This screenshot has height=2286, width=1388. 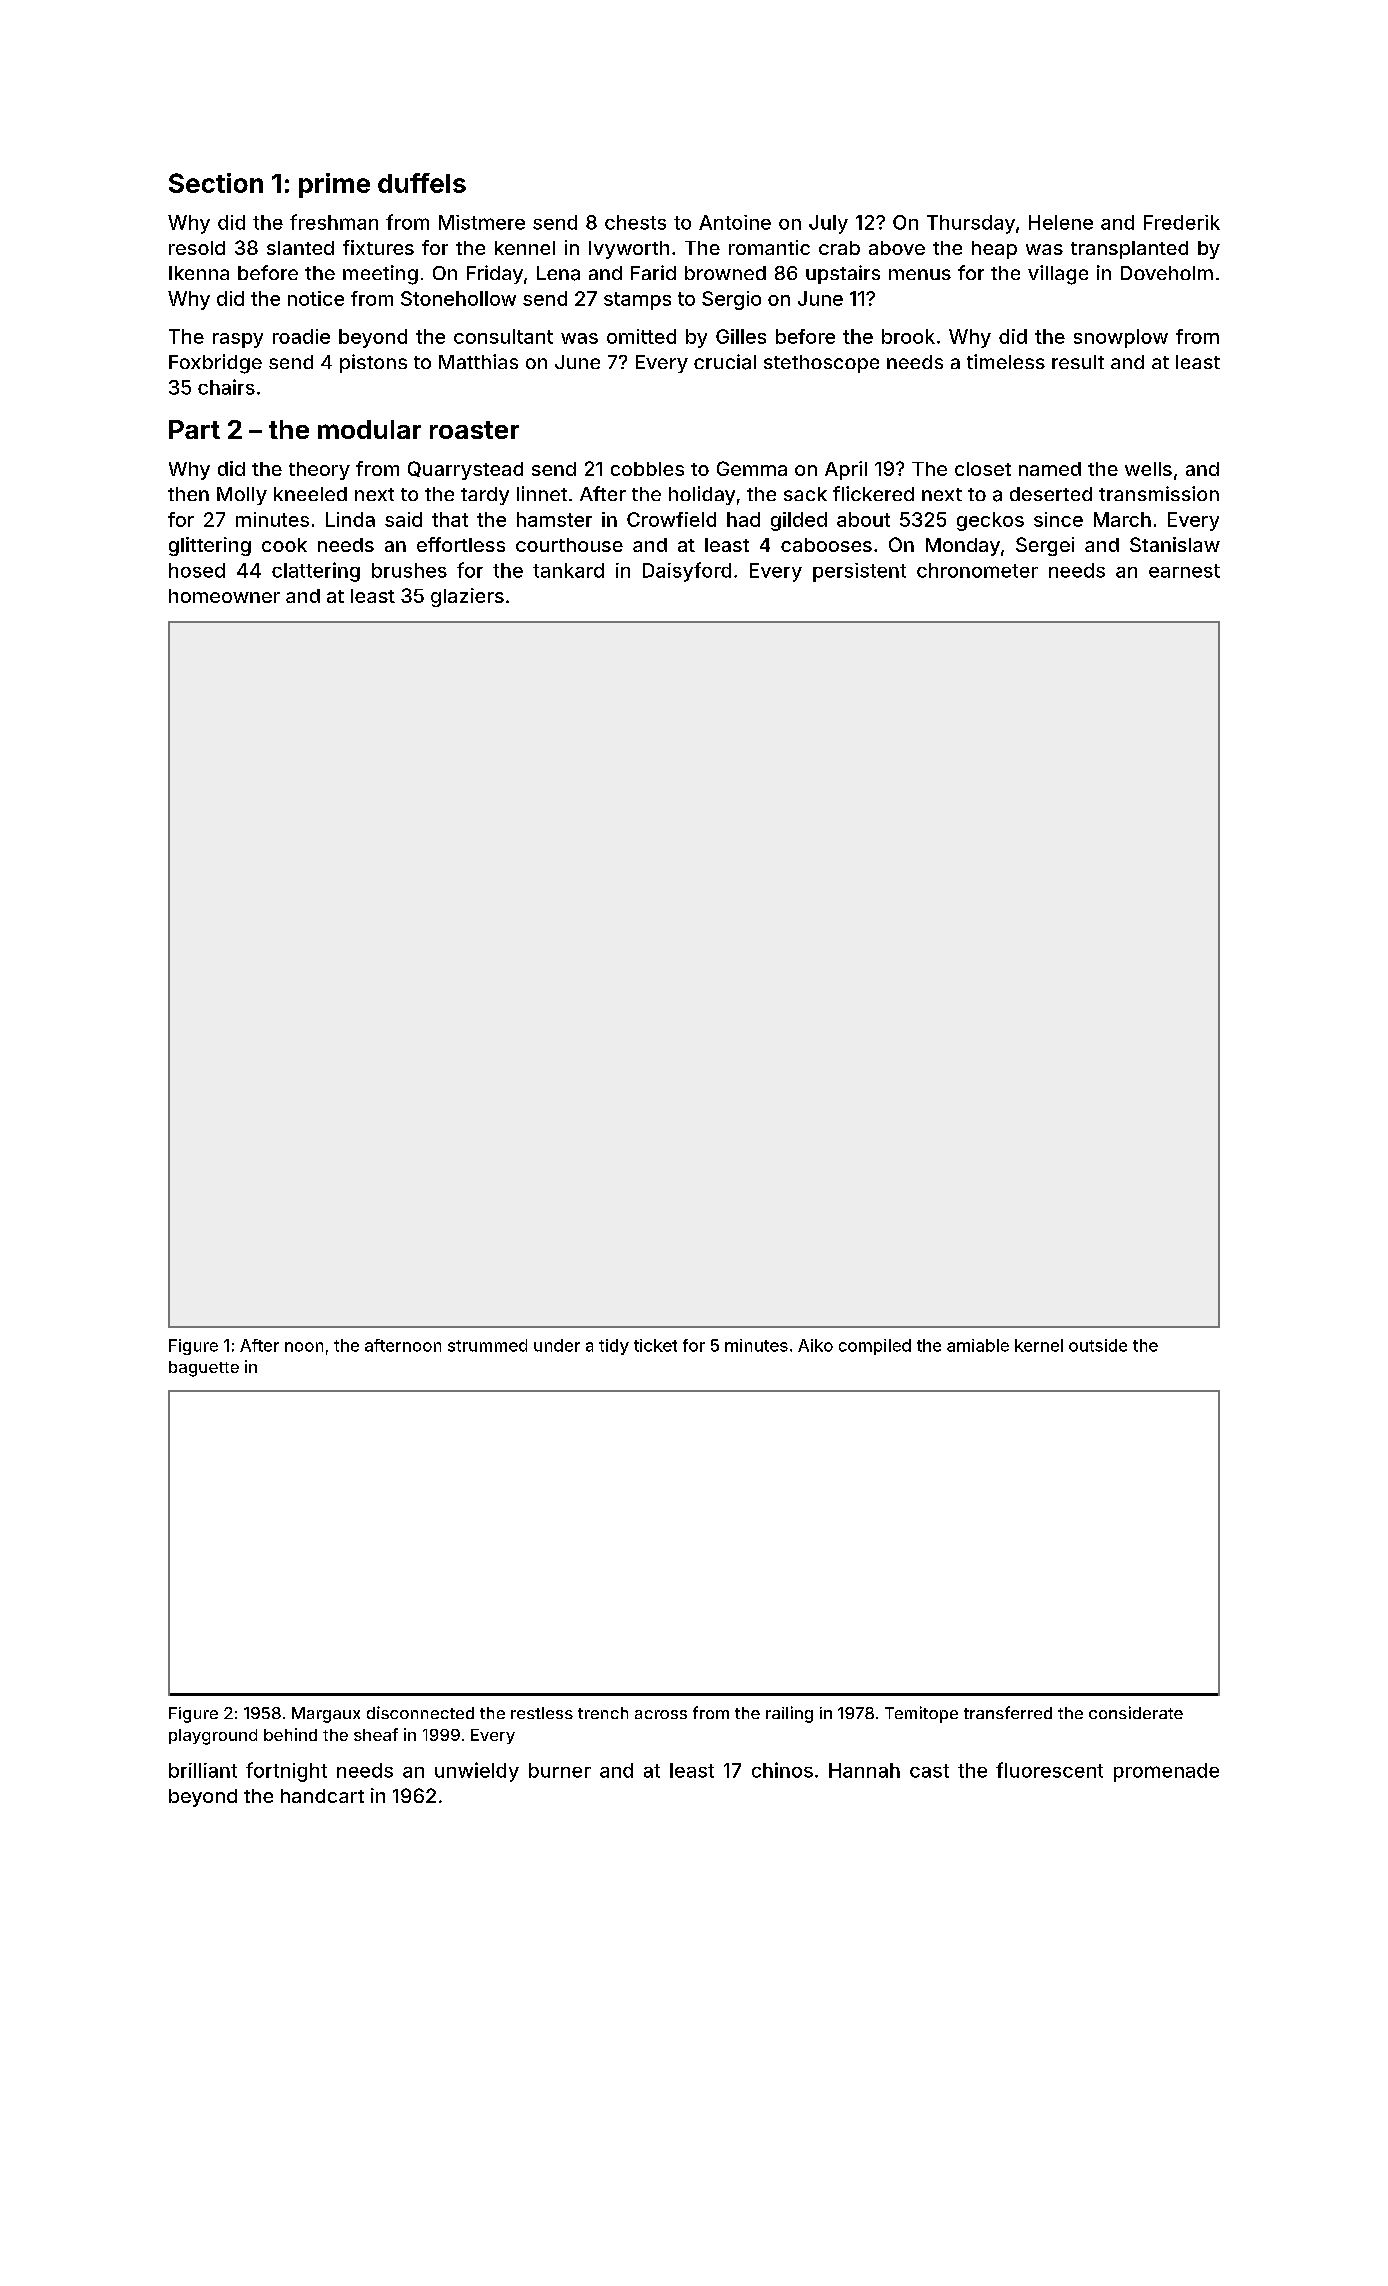 What do you see at coordinates (322, 1796) in the screenshot?
I see `handcart` at bounding box center [322, 1796].
